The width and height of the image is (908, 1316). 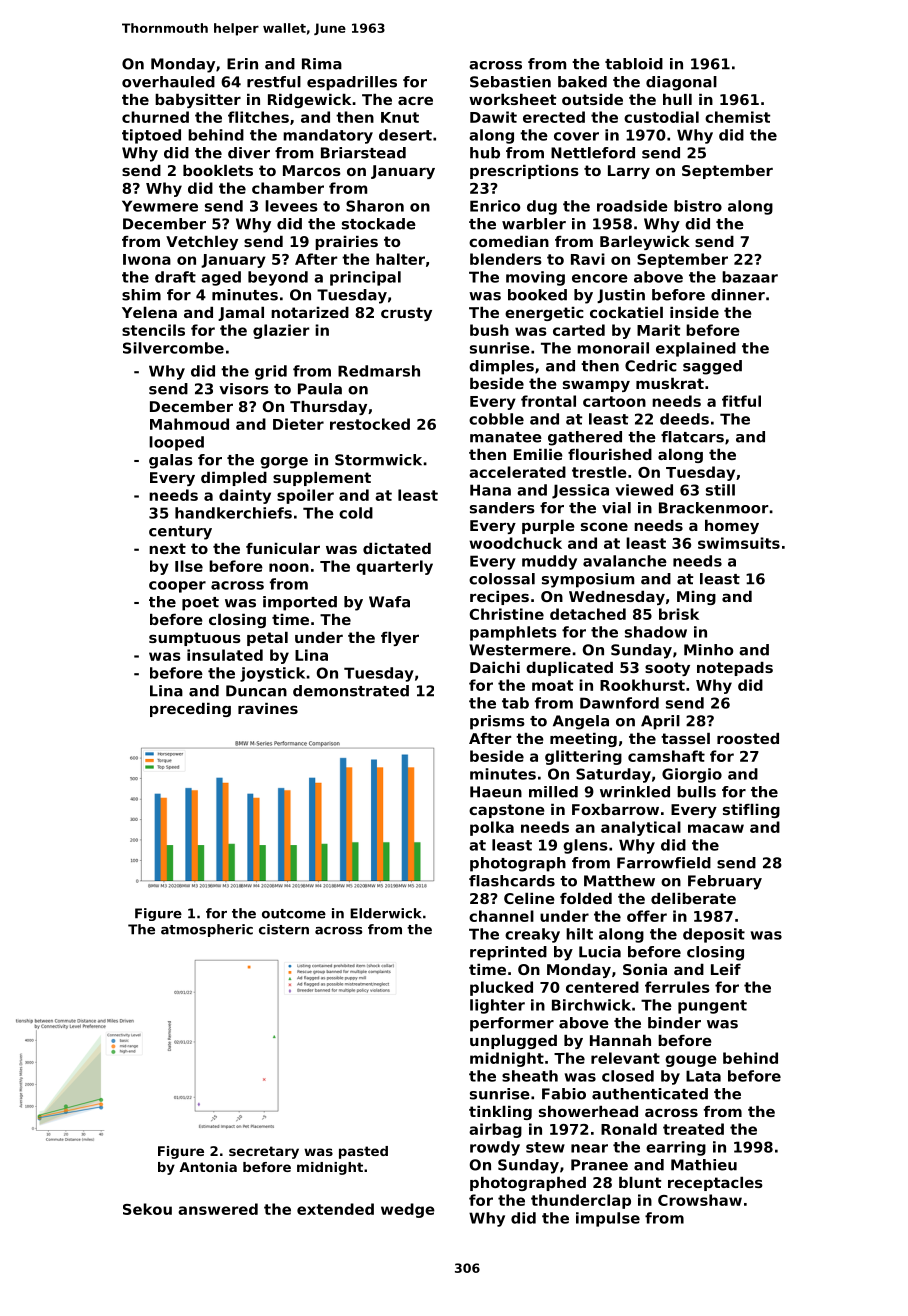 What do you see at coordinates (264, 1152) in the image?
I see `secretary` at bounding box center [264, 1152].
